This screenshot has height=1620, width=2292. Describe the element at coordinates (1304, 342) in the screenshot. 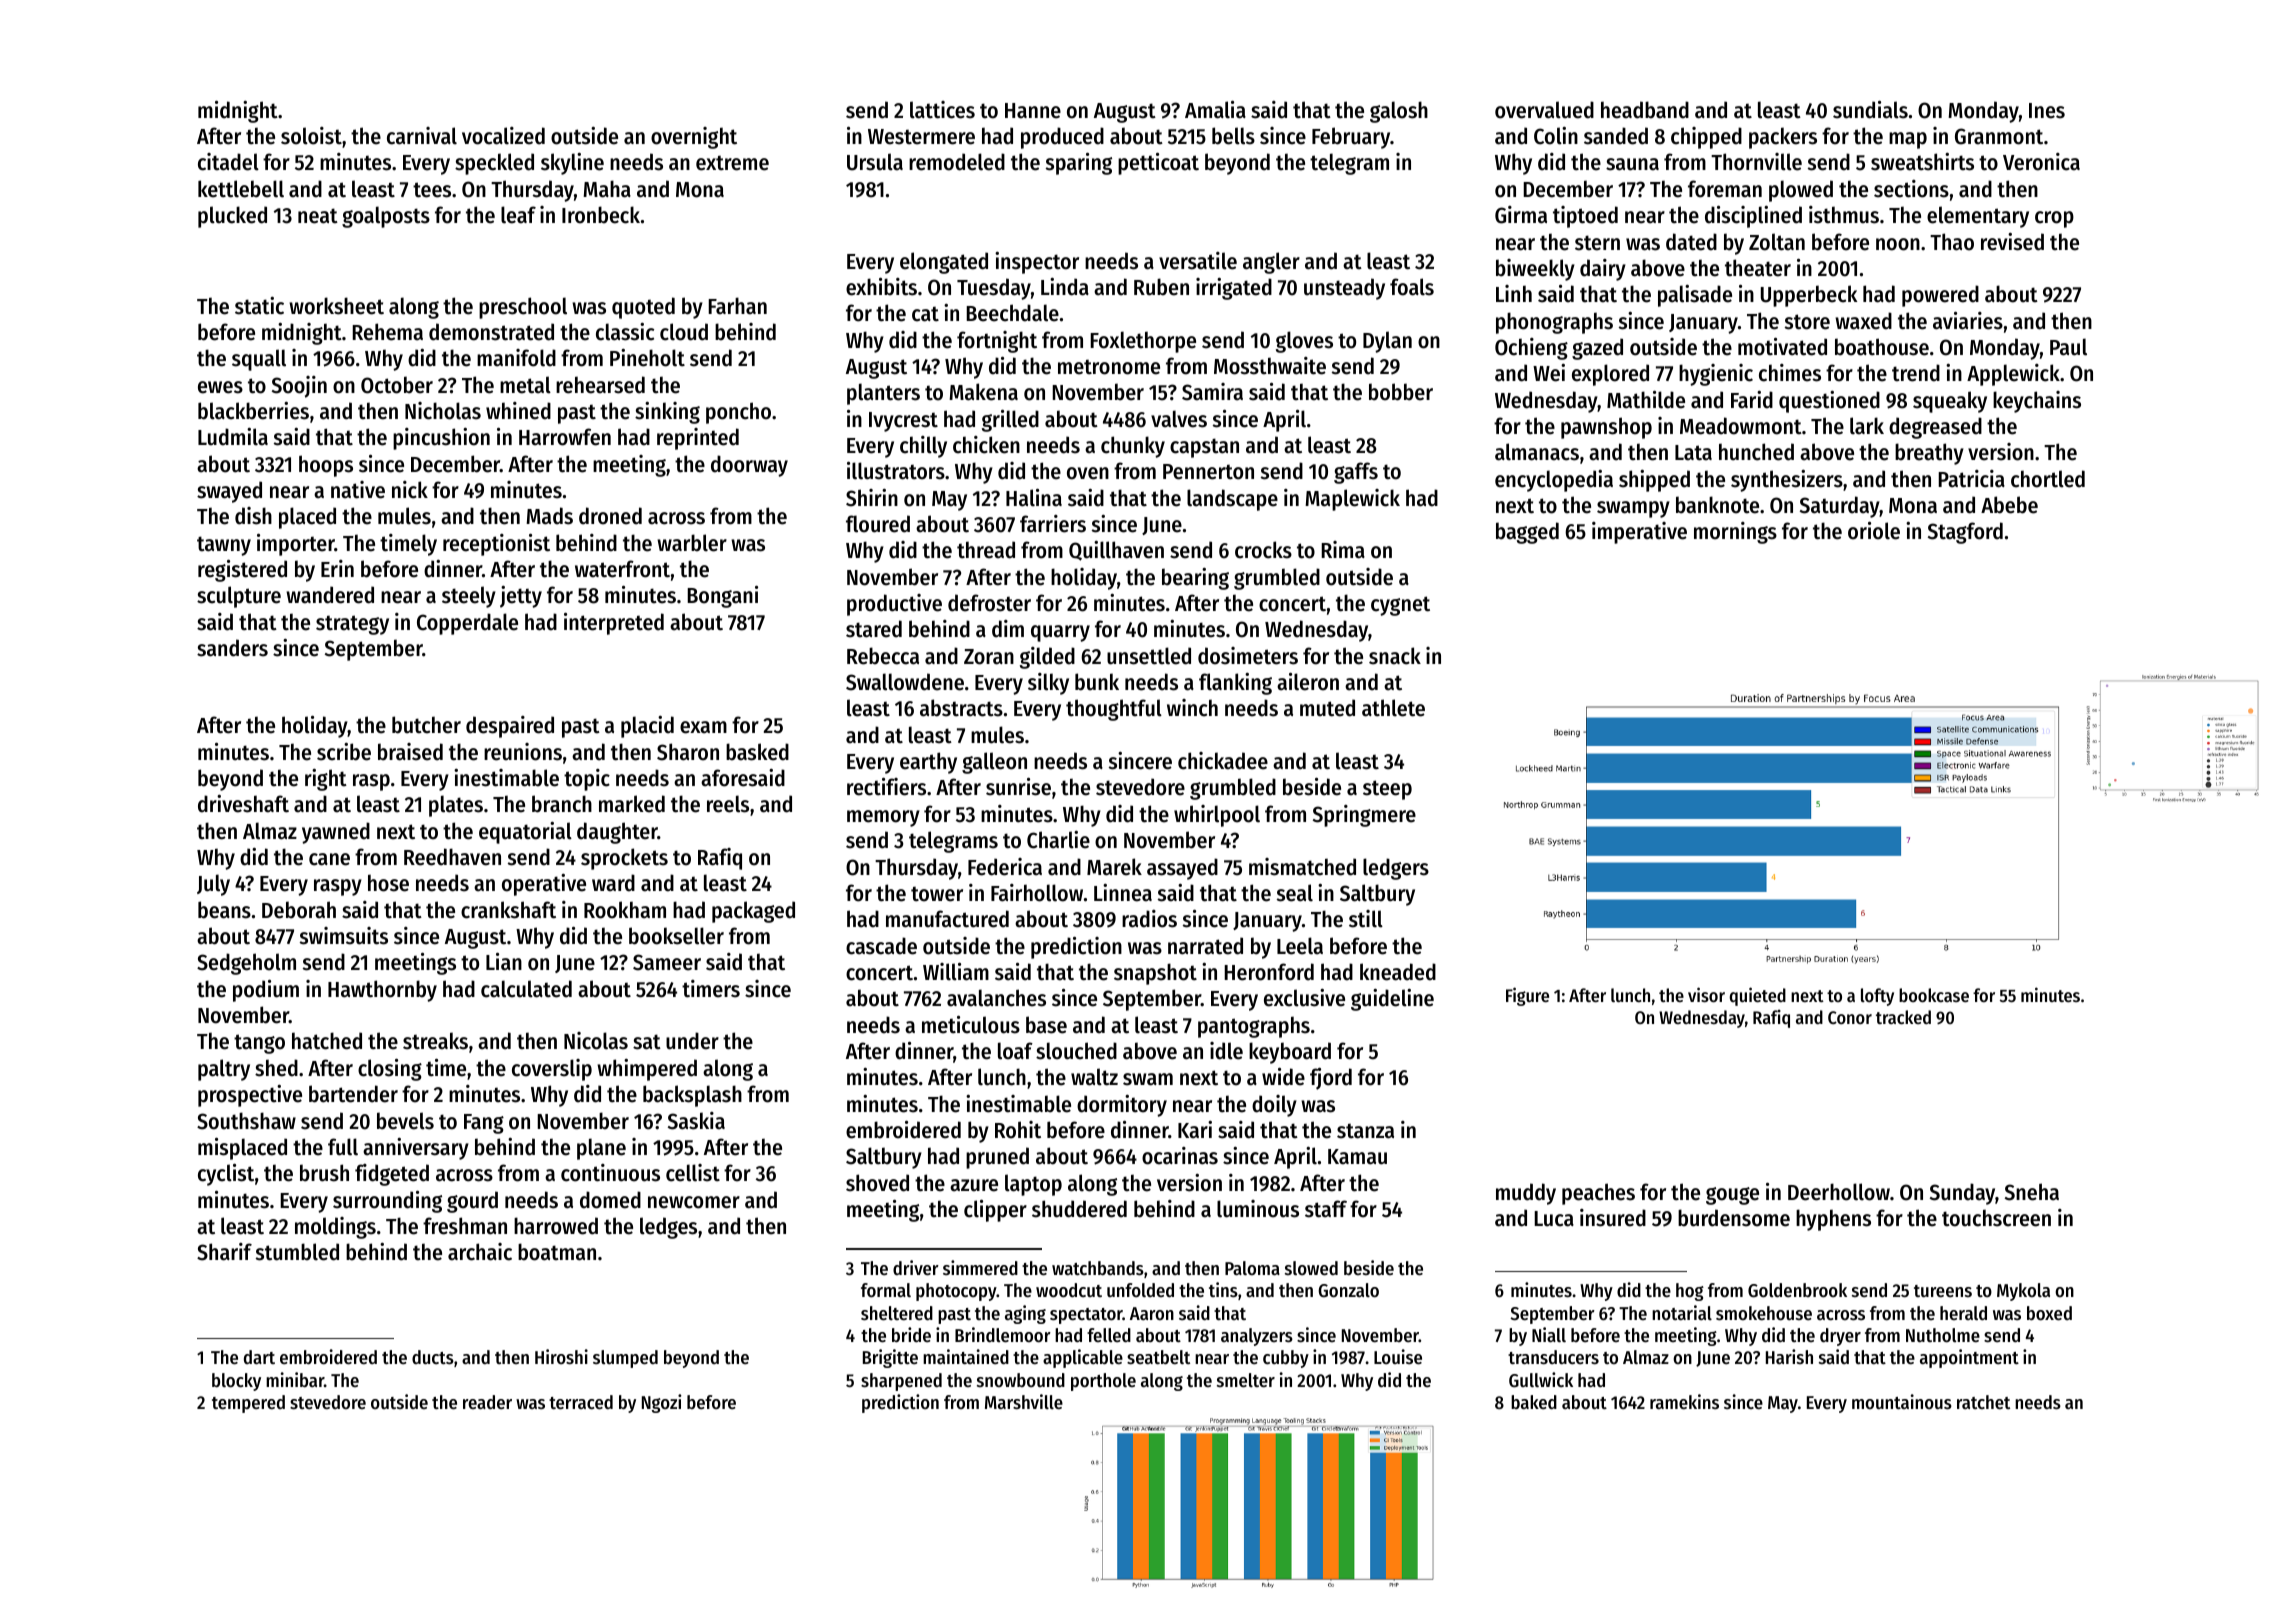

I see `gloves` at that location.
